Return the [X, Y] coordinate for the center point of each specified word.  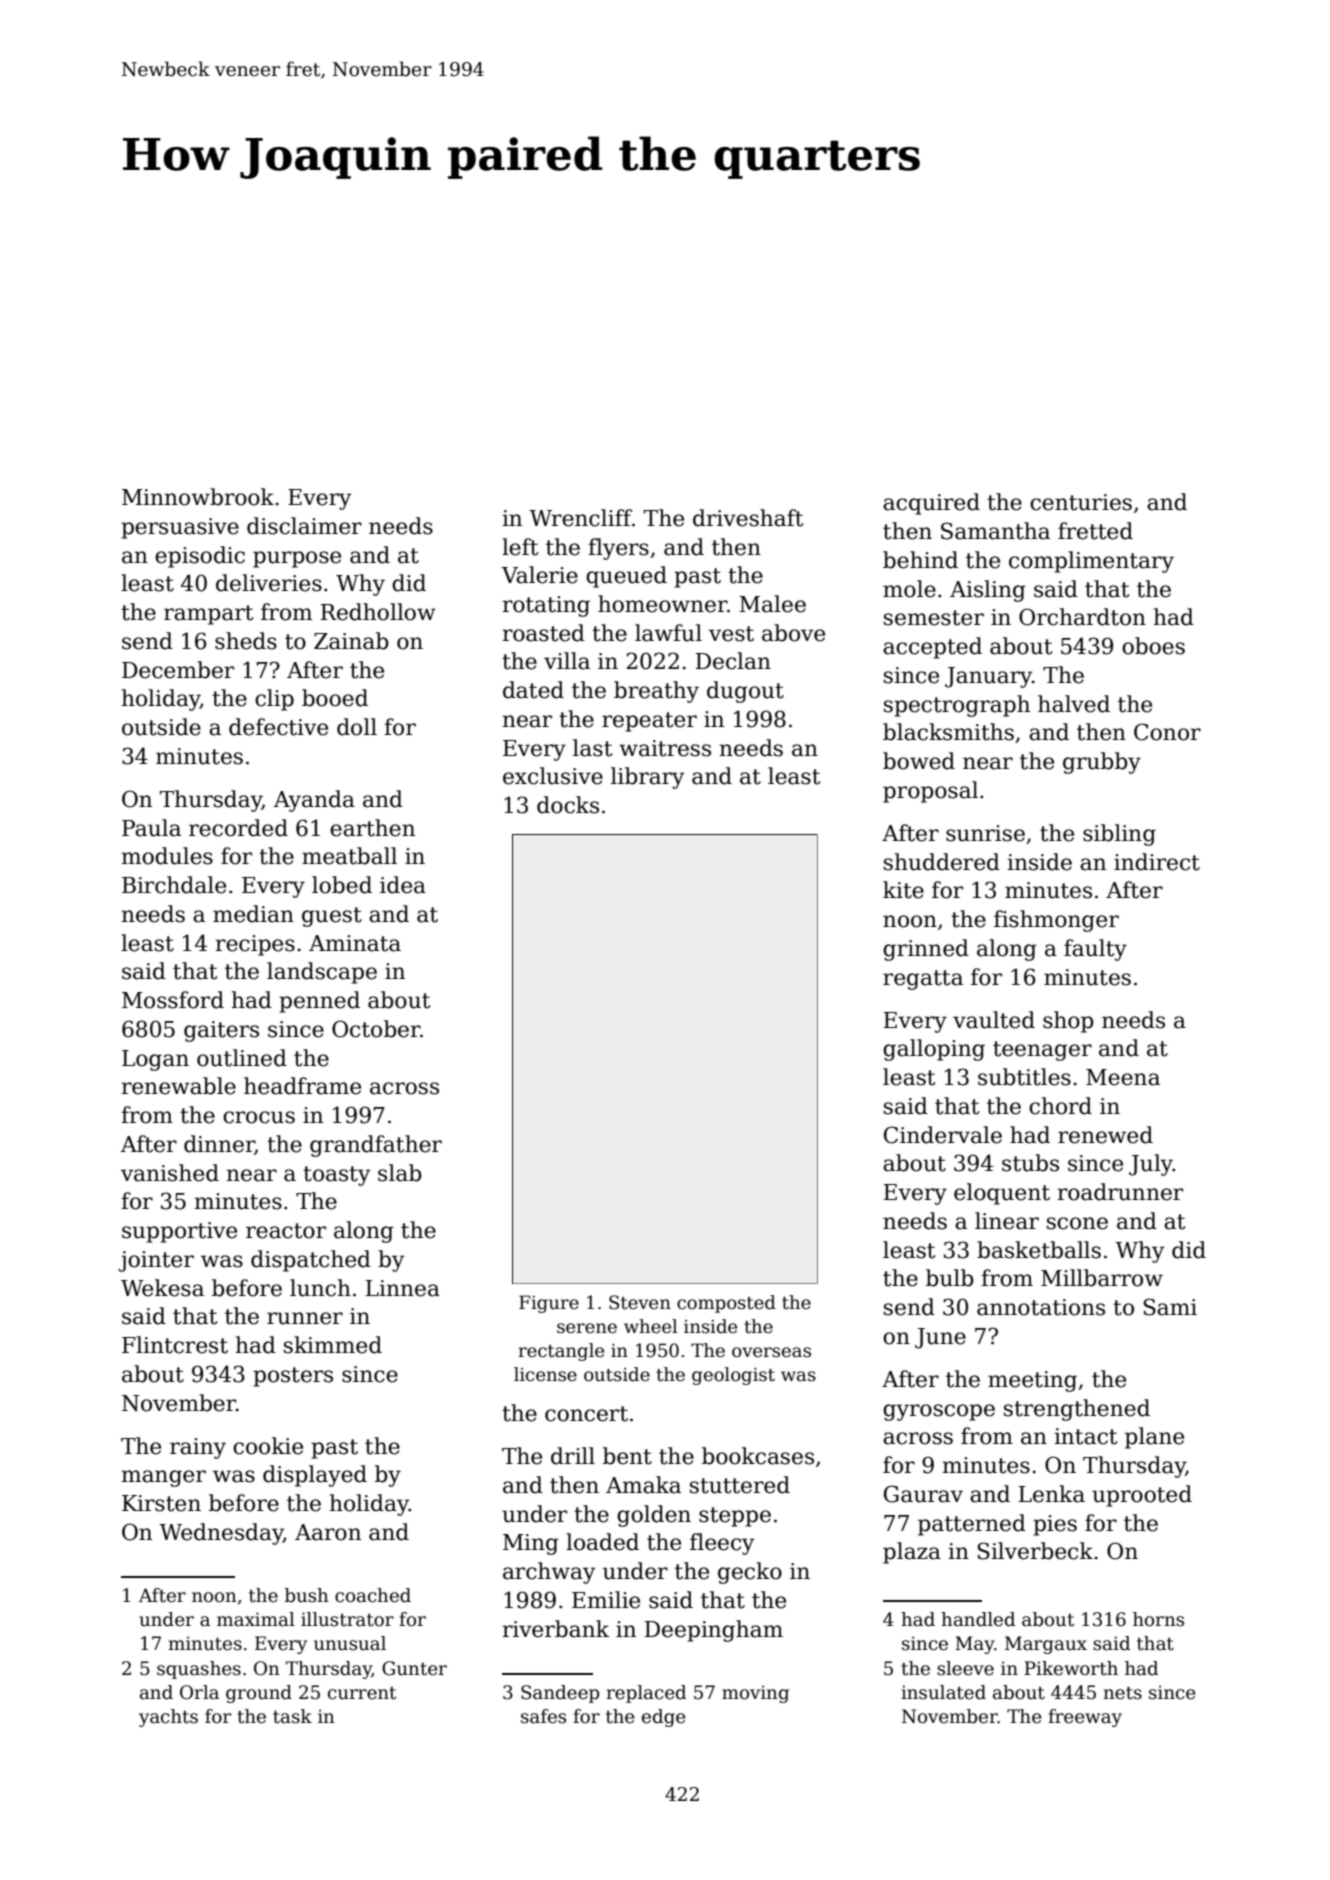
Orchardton [1082, 617]
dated [533, 690]
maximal [256, 1619]
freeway [1085, 1718]
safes [543, 1716]
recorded [238, 828]
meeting [1032, 1381]
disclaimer [304, 526]
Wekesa [162, 1288]
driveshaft [748, 518]
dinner [219, 1145]
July [1151, 1165]
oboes [1153, 646]
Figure [549, 1304]
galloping [934, 1050]
